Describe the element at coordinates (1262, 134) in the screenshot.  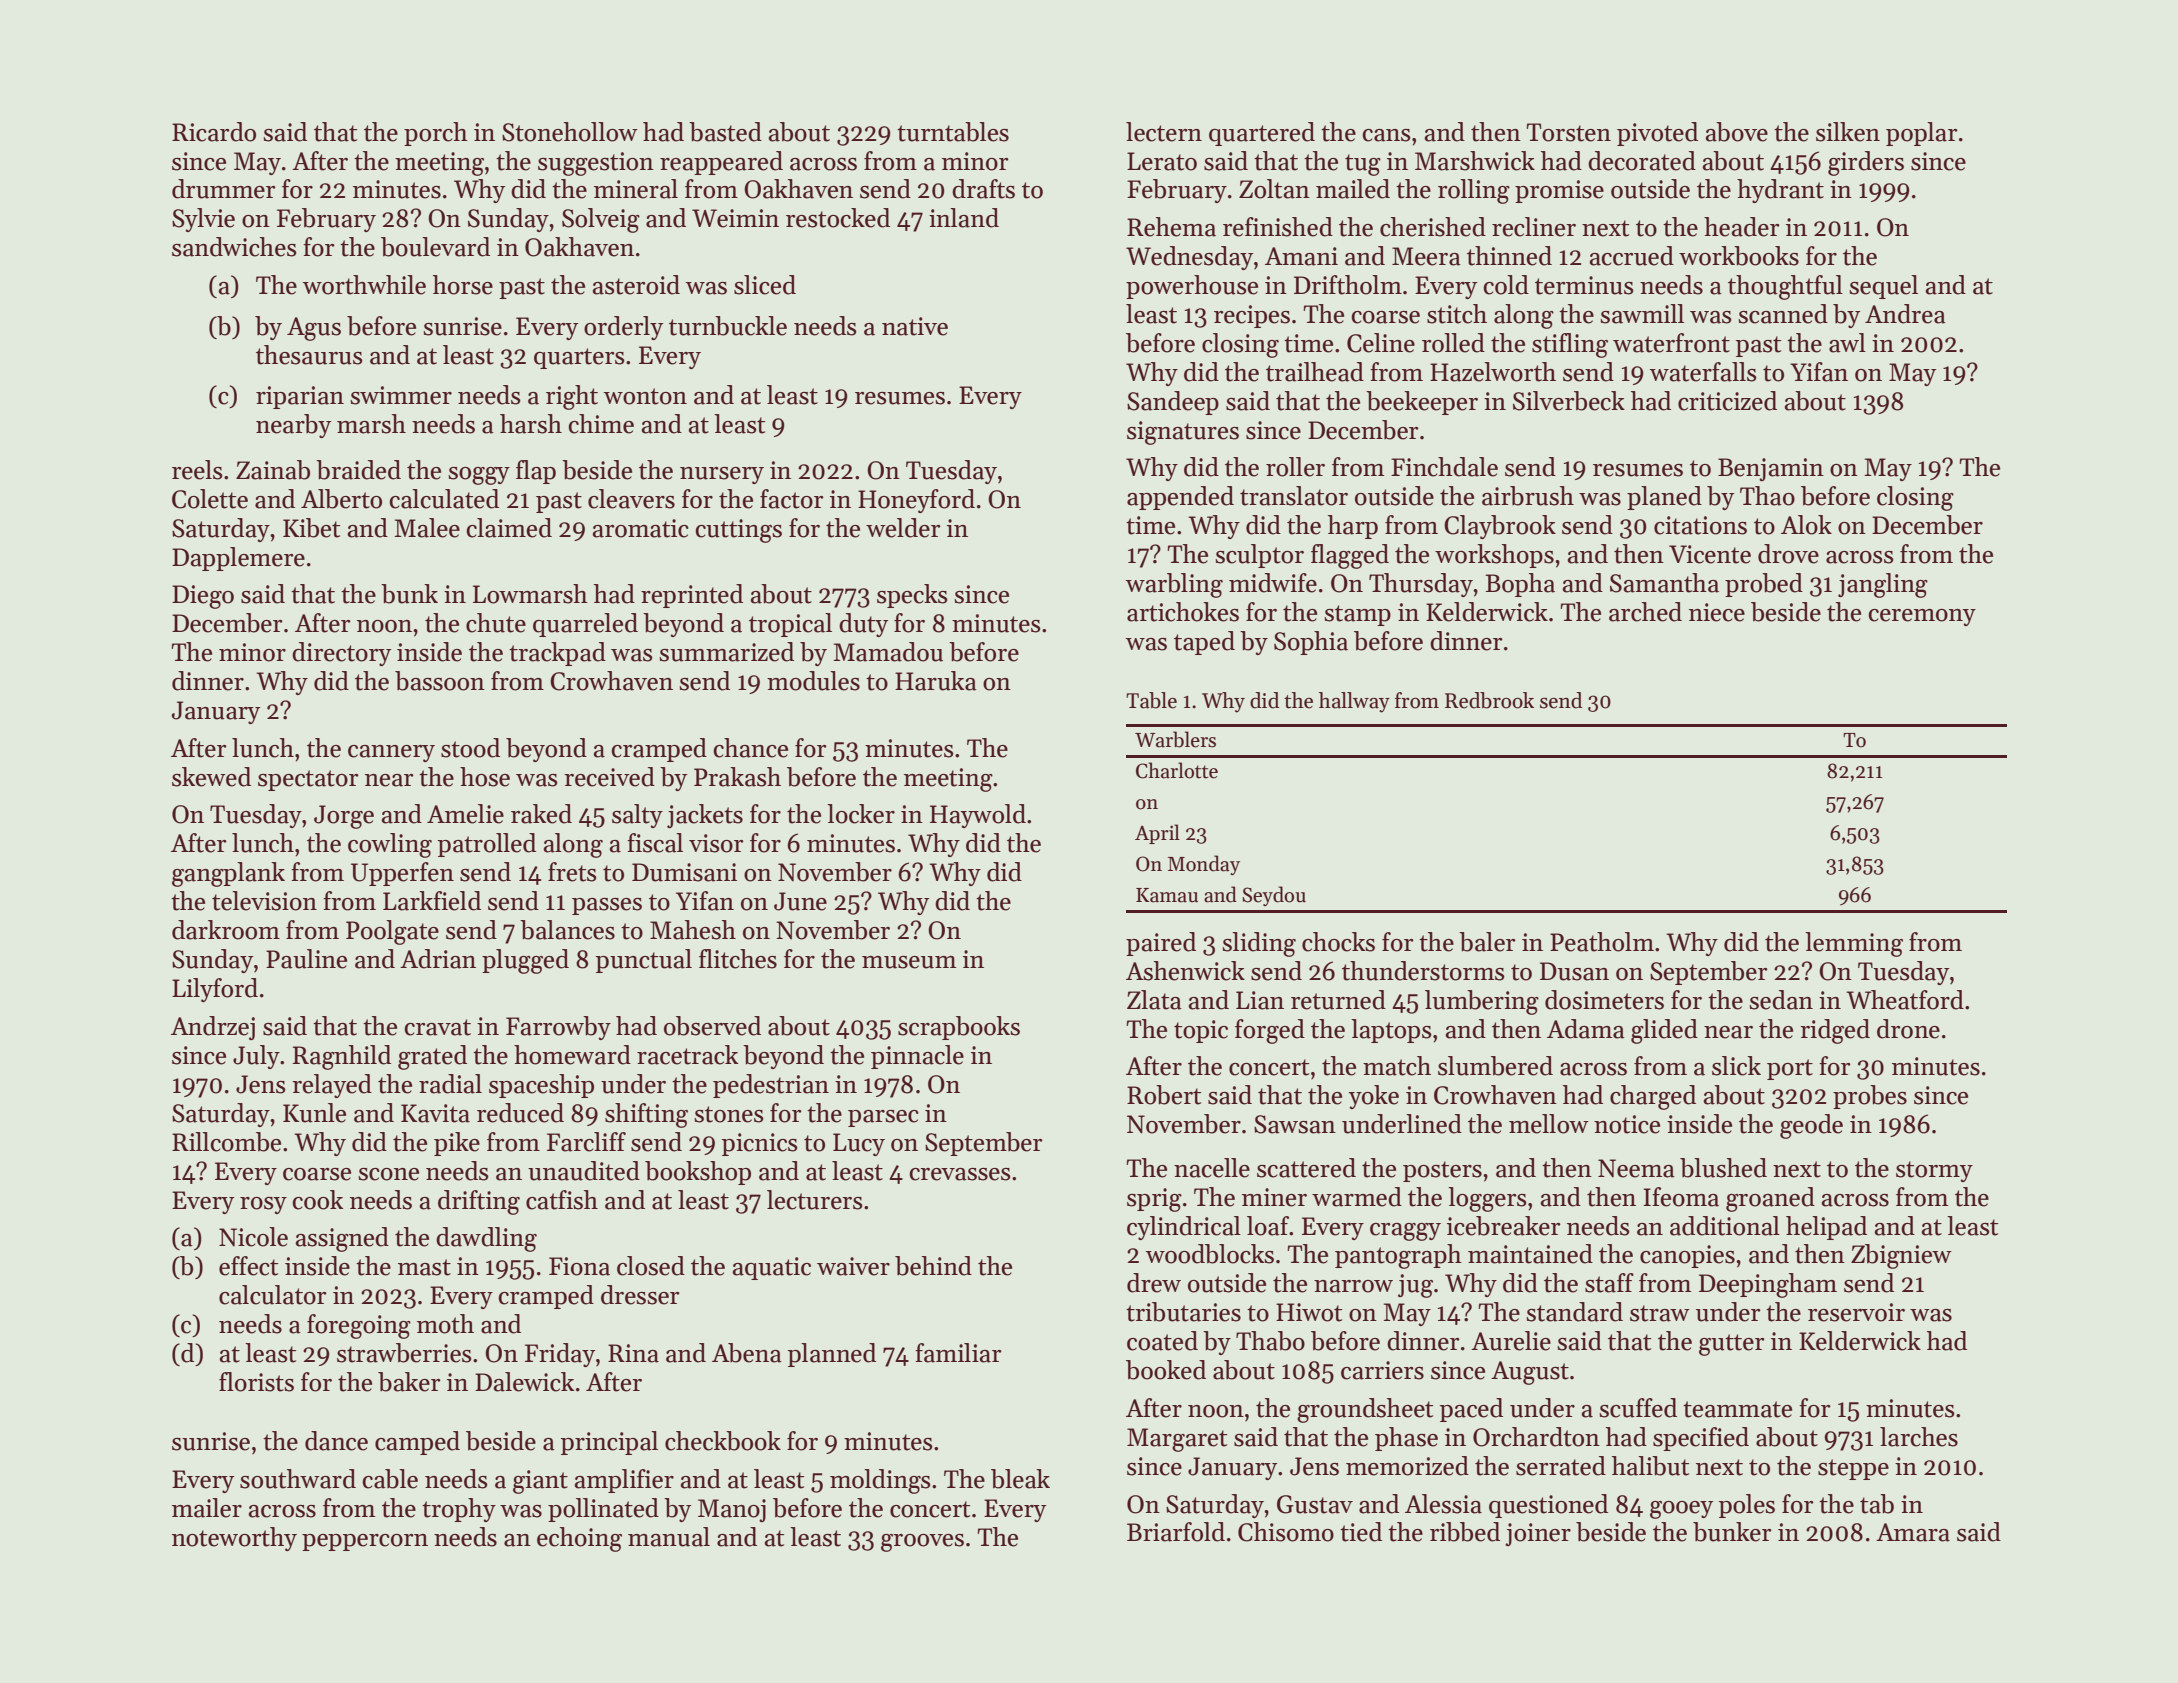
I see `quartered` at that location.
